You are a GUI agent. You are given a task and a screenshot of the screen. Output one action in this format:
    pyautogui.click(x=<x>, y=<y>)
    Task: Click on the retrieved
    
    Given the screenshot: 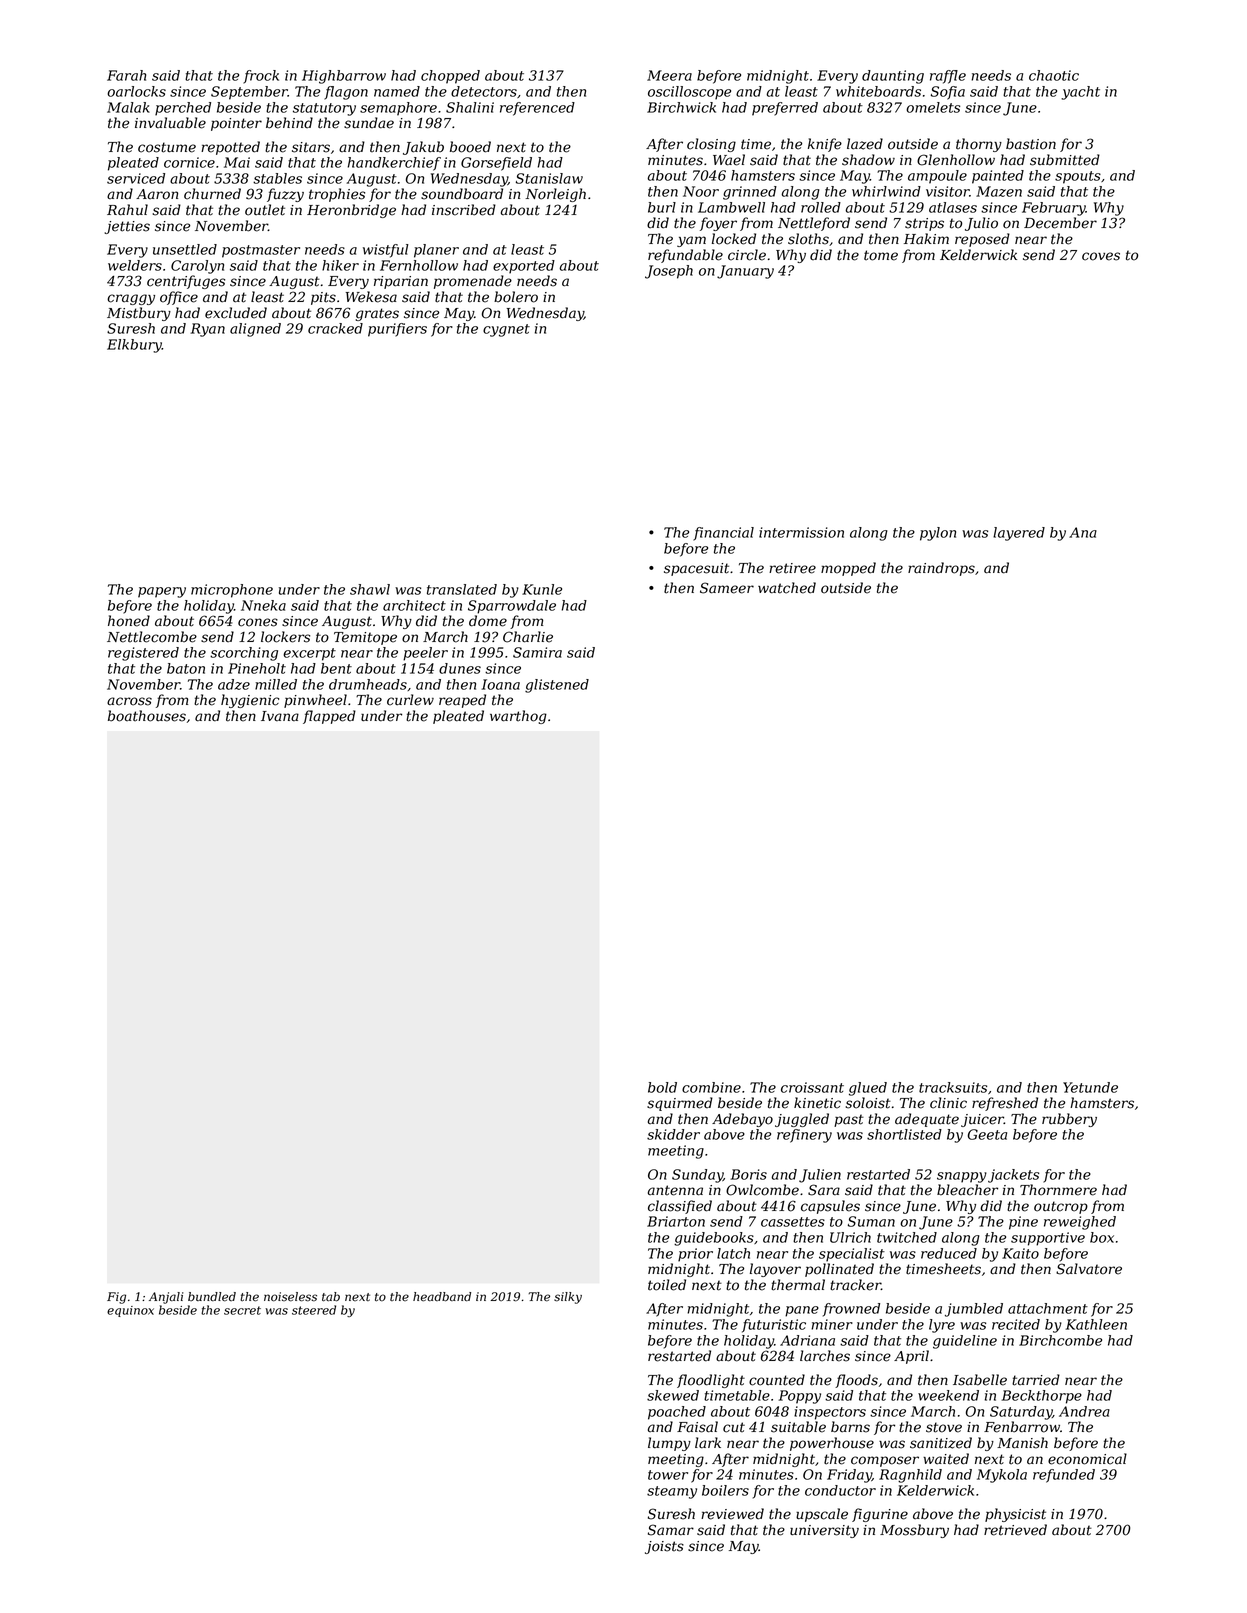 What is the action you would take?
    pyautogui.click(x=1015, y=1530)
